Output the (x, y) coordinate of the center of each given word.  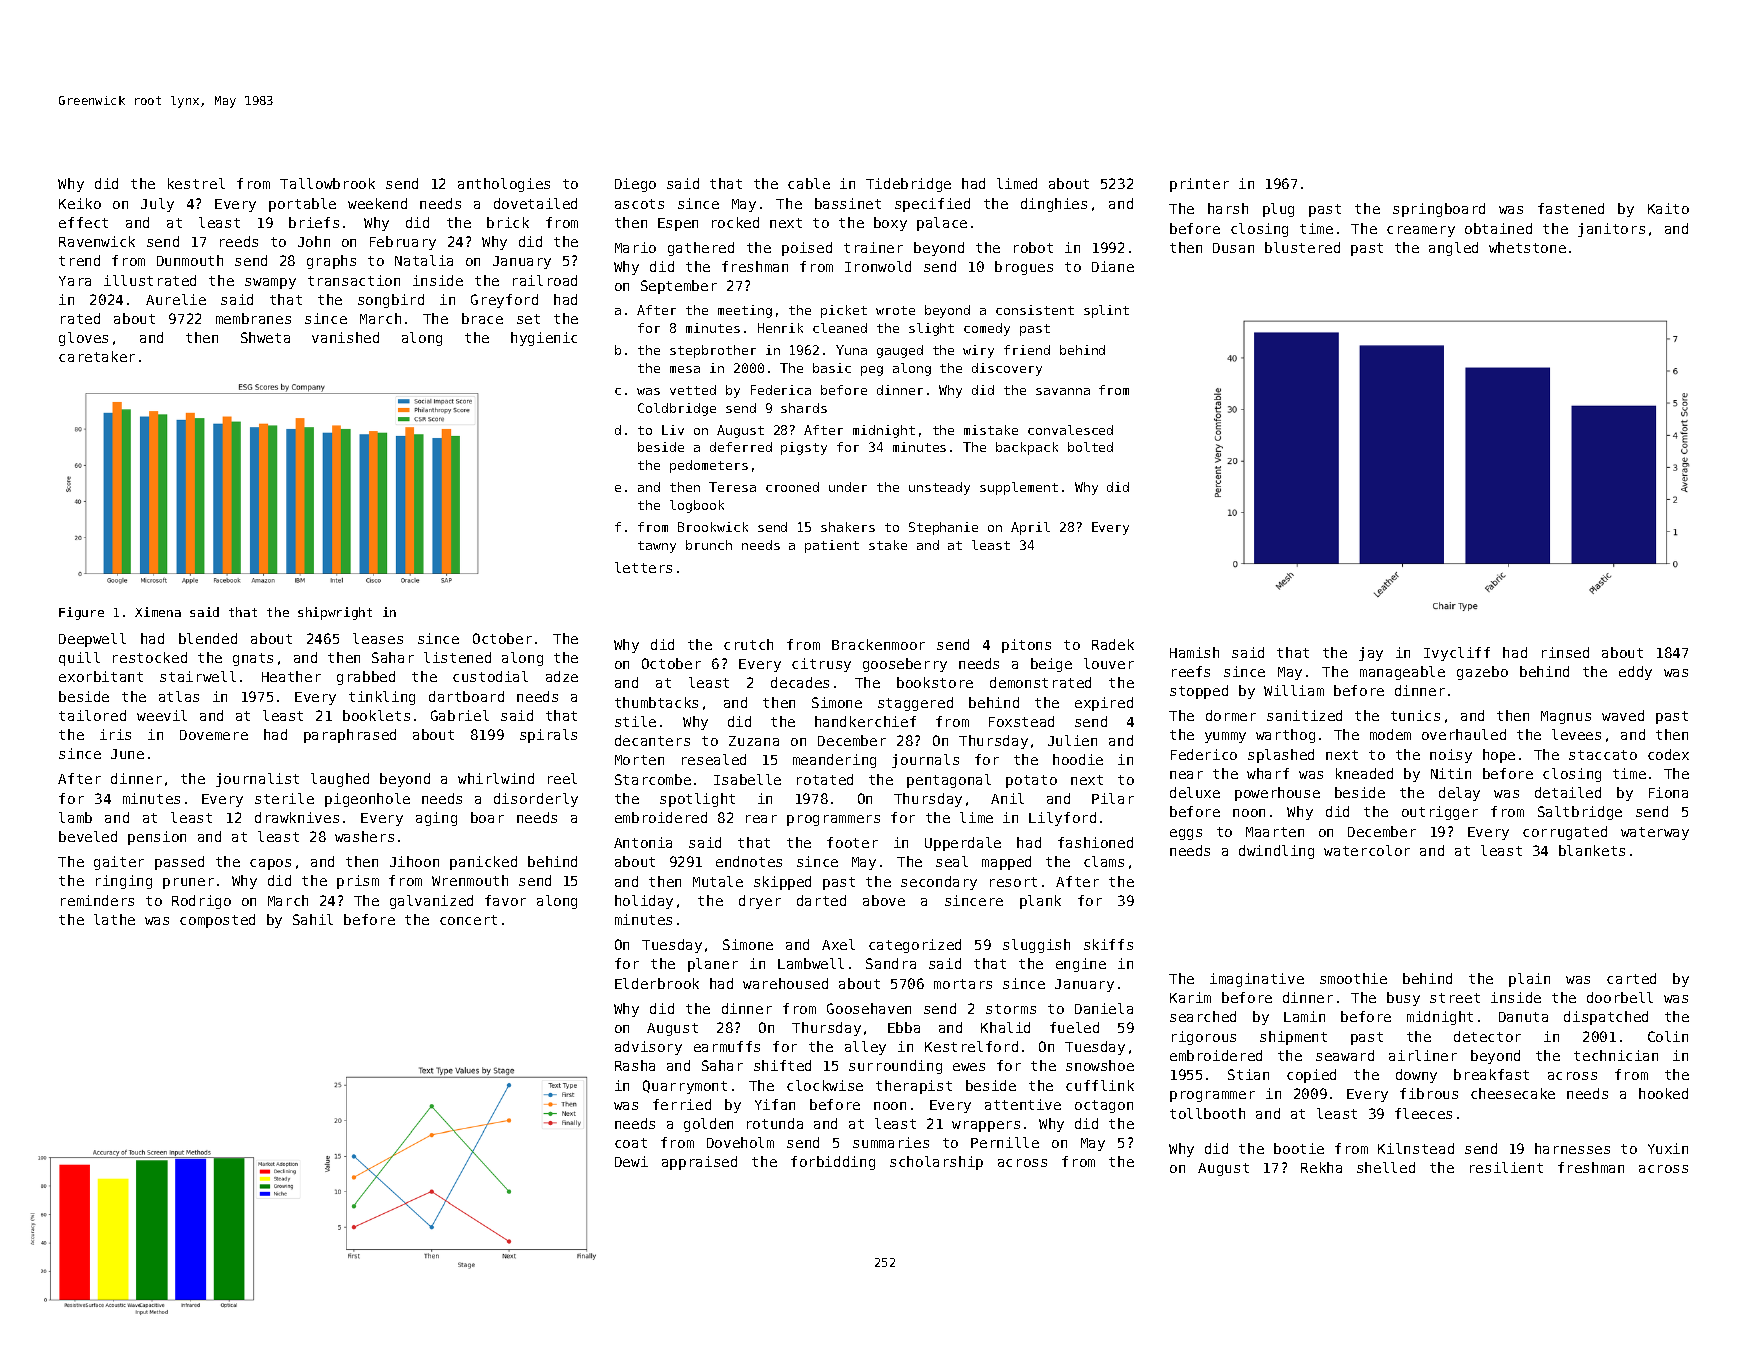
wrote (895, 310)
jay (1371, 654)
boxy (890, 224)
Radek (1113, 644)
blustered (1302, 247)
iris (115, 734)
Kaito (1668, 208)
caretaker (97, 356)
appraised (699, 1163)
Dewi (631, 1161)
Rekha (1321, 1167)
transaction (354, 280)
